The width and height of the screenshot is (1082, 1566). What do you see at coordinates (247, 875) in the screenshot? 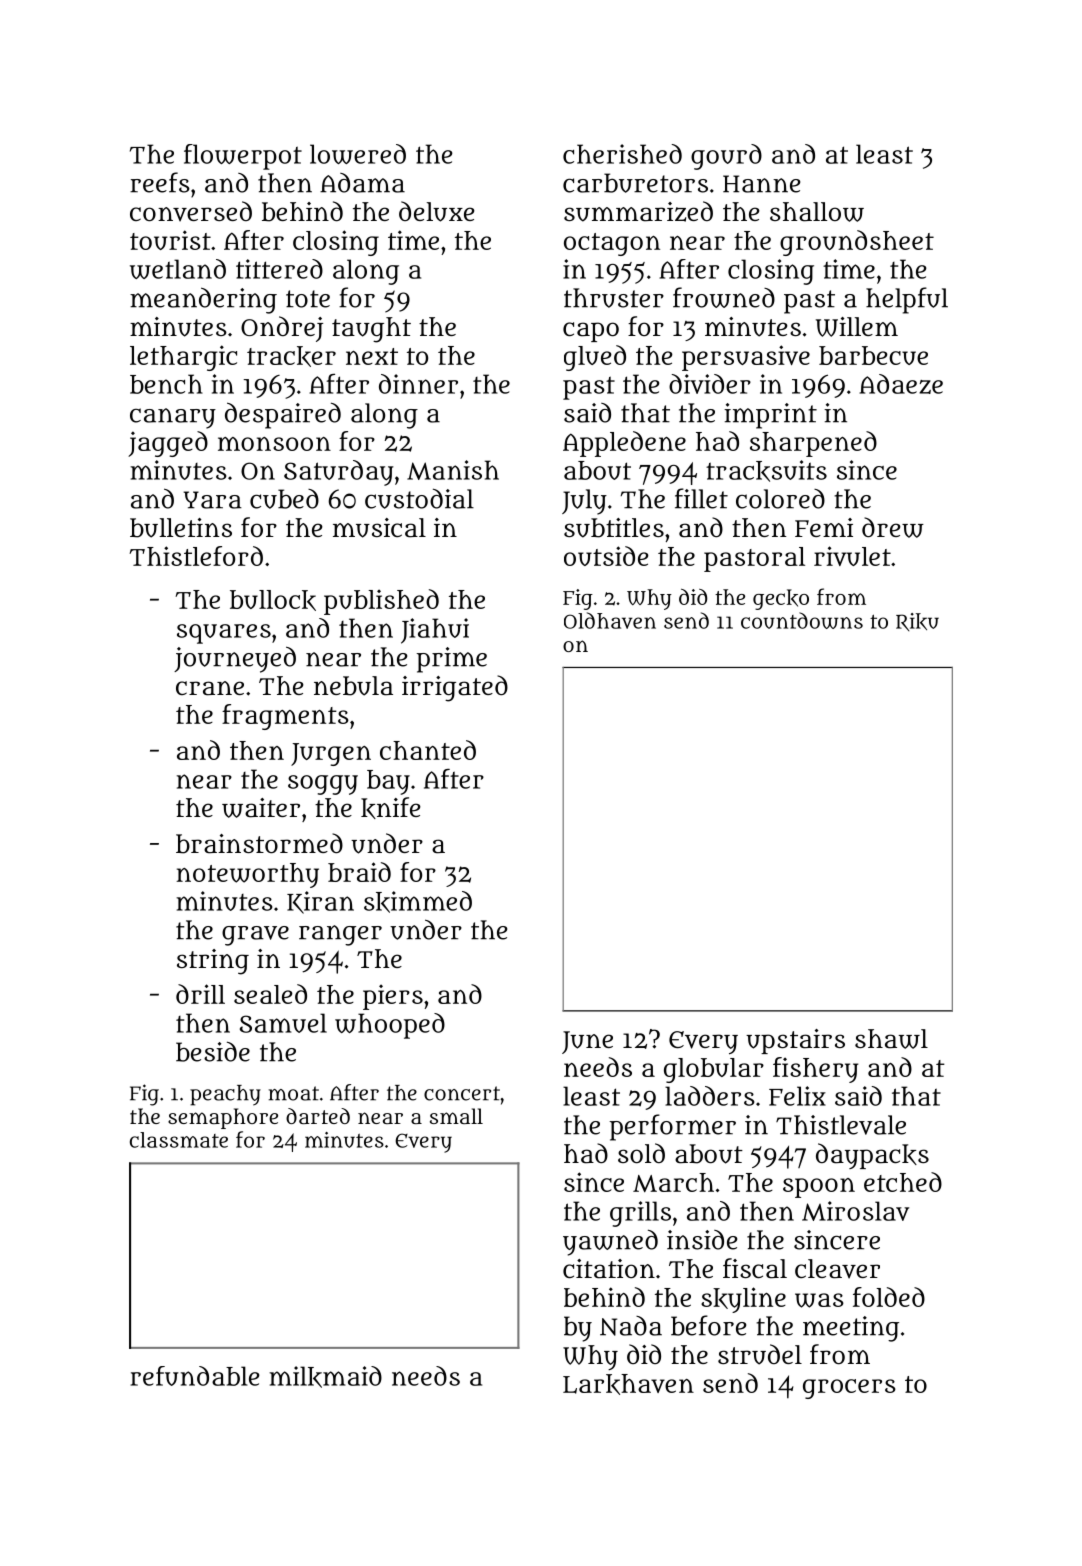
I see `noteworthy` at bounding box center [247, 875].
